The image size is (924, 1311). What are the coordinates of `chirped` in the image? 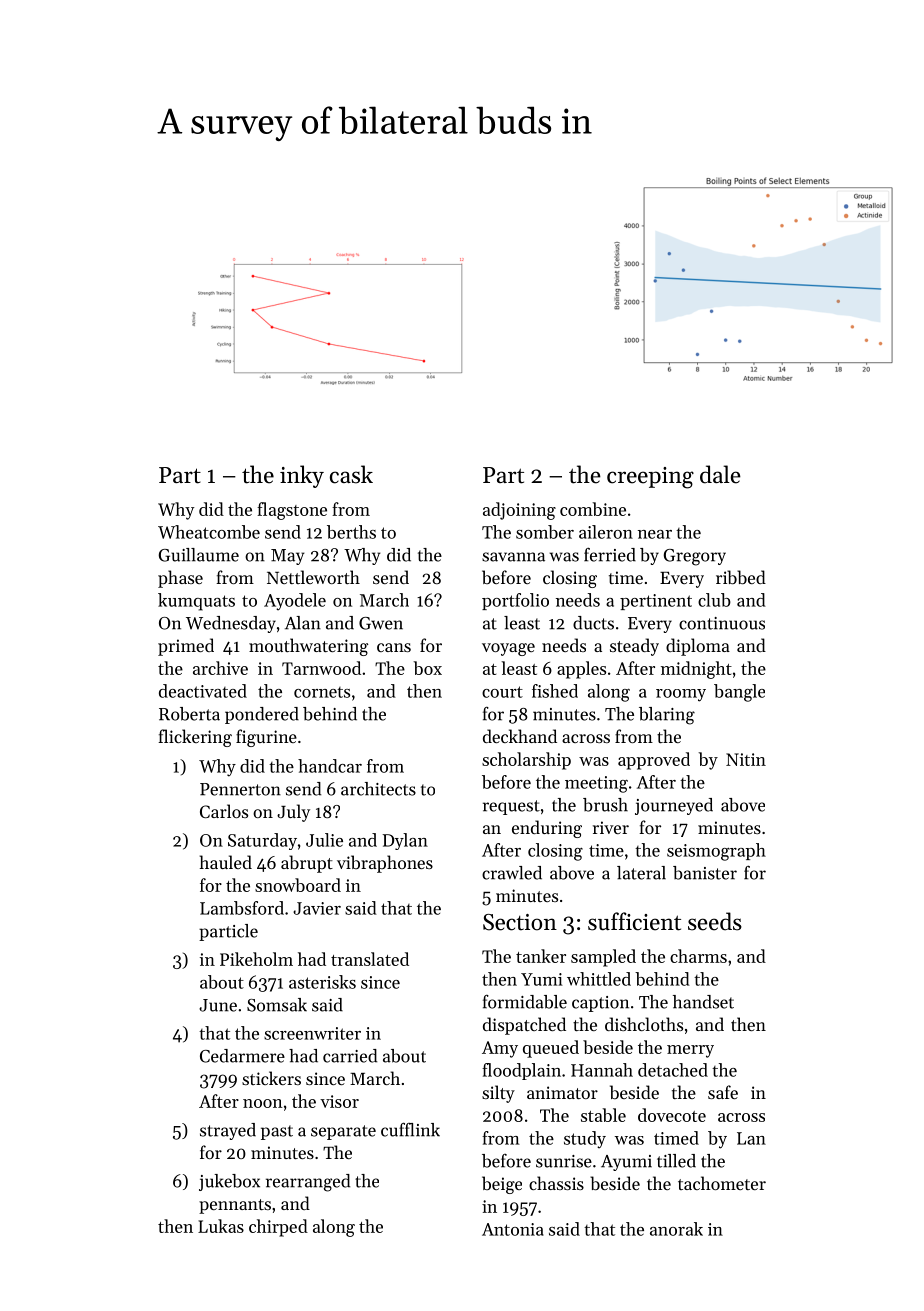 It's located at (278, 1228).
